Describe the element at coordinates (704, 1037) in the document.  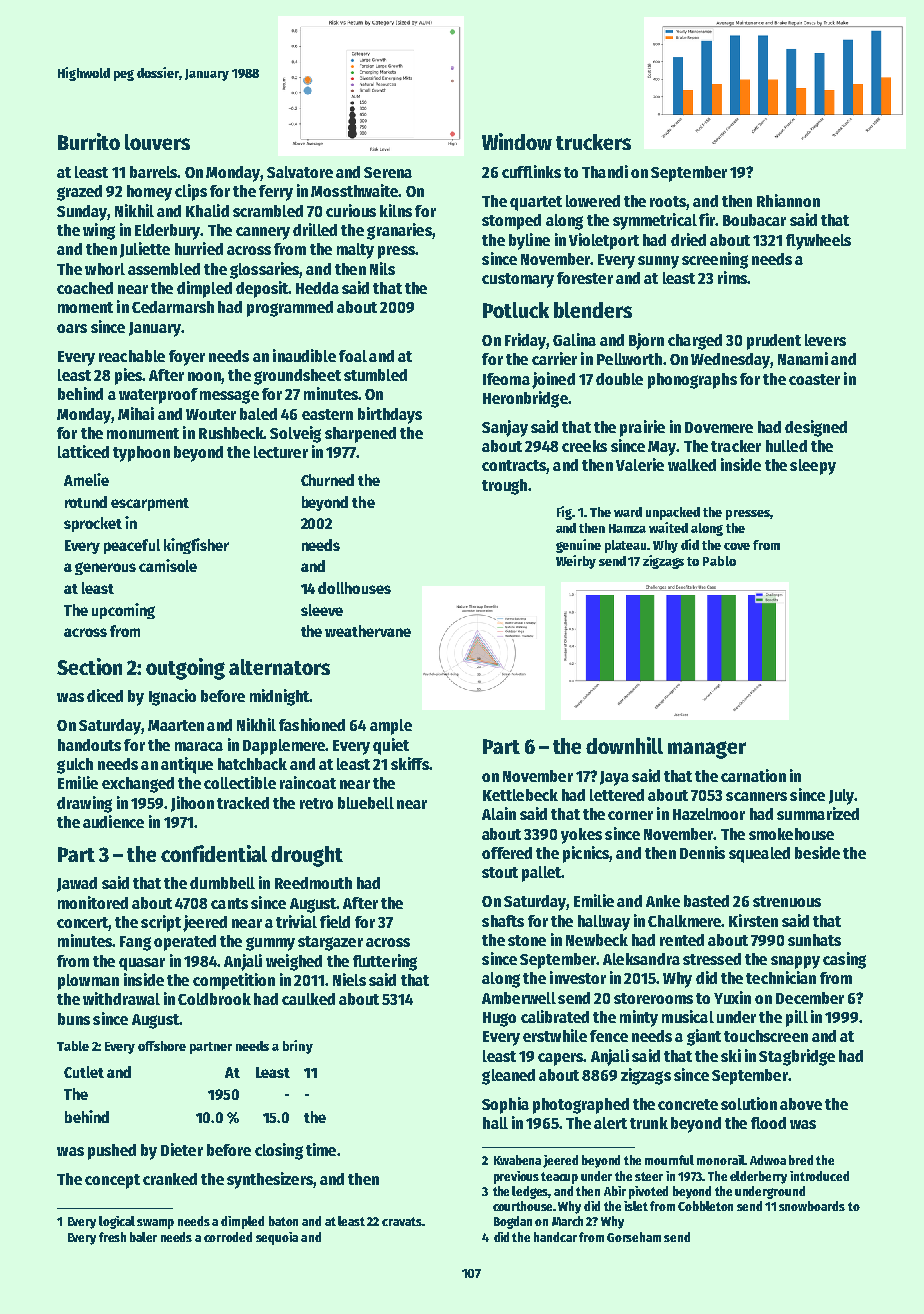
I see `giant` at that location.
